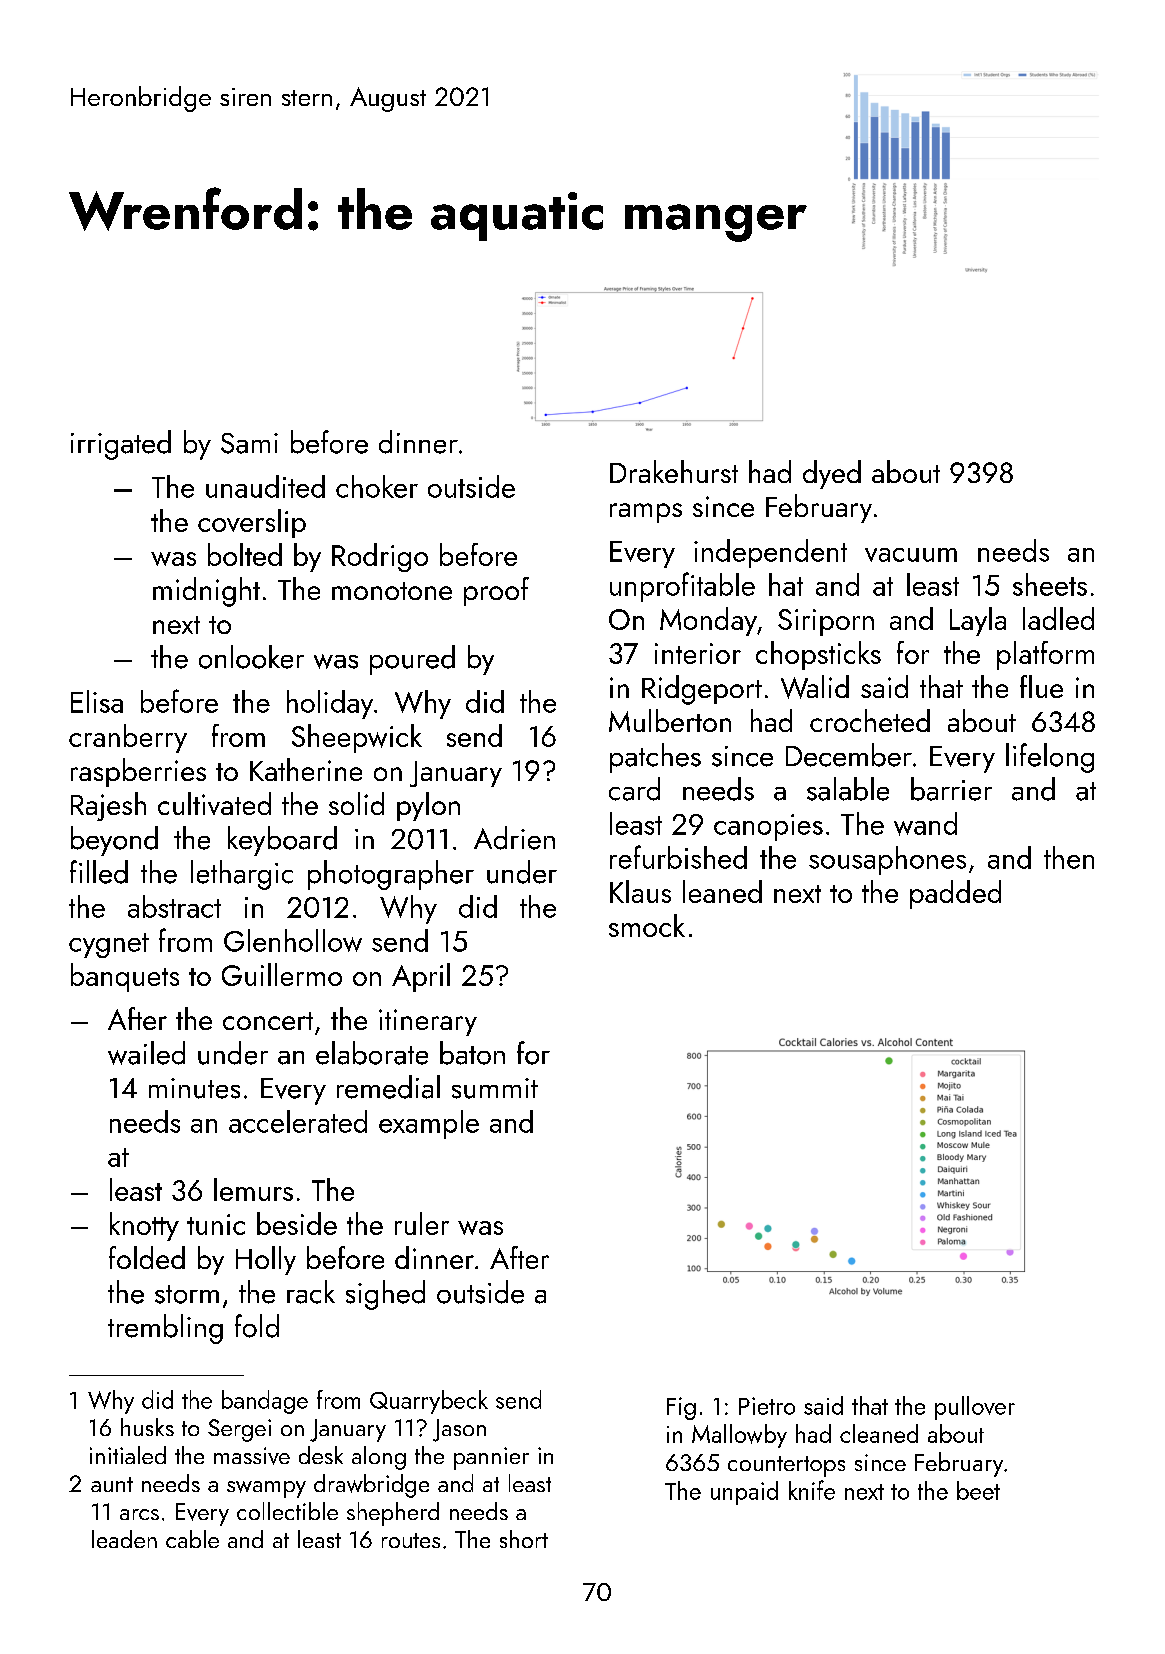  Describe the element at coordinates (124, 1539) in the screenshot. I see `leaden` at that location.
